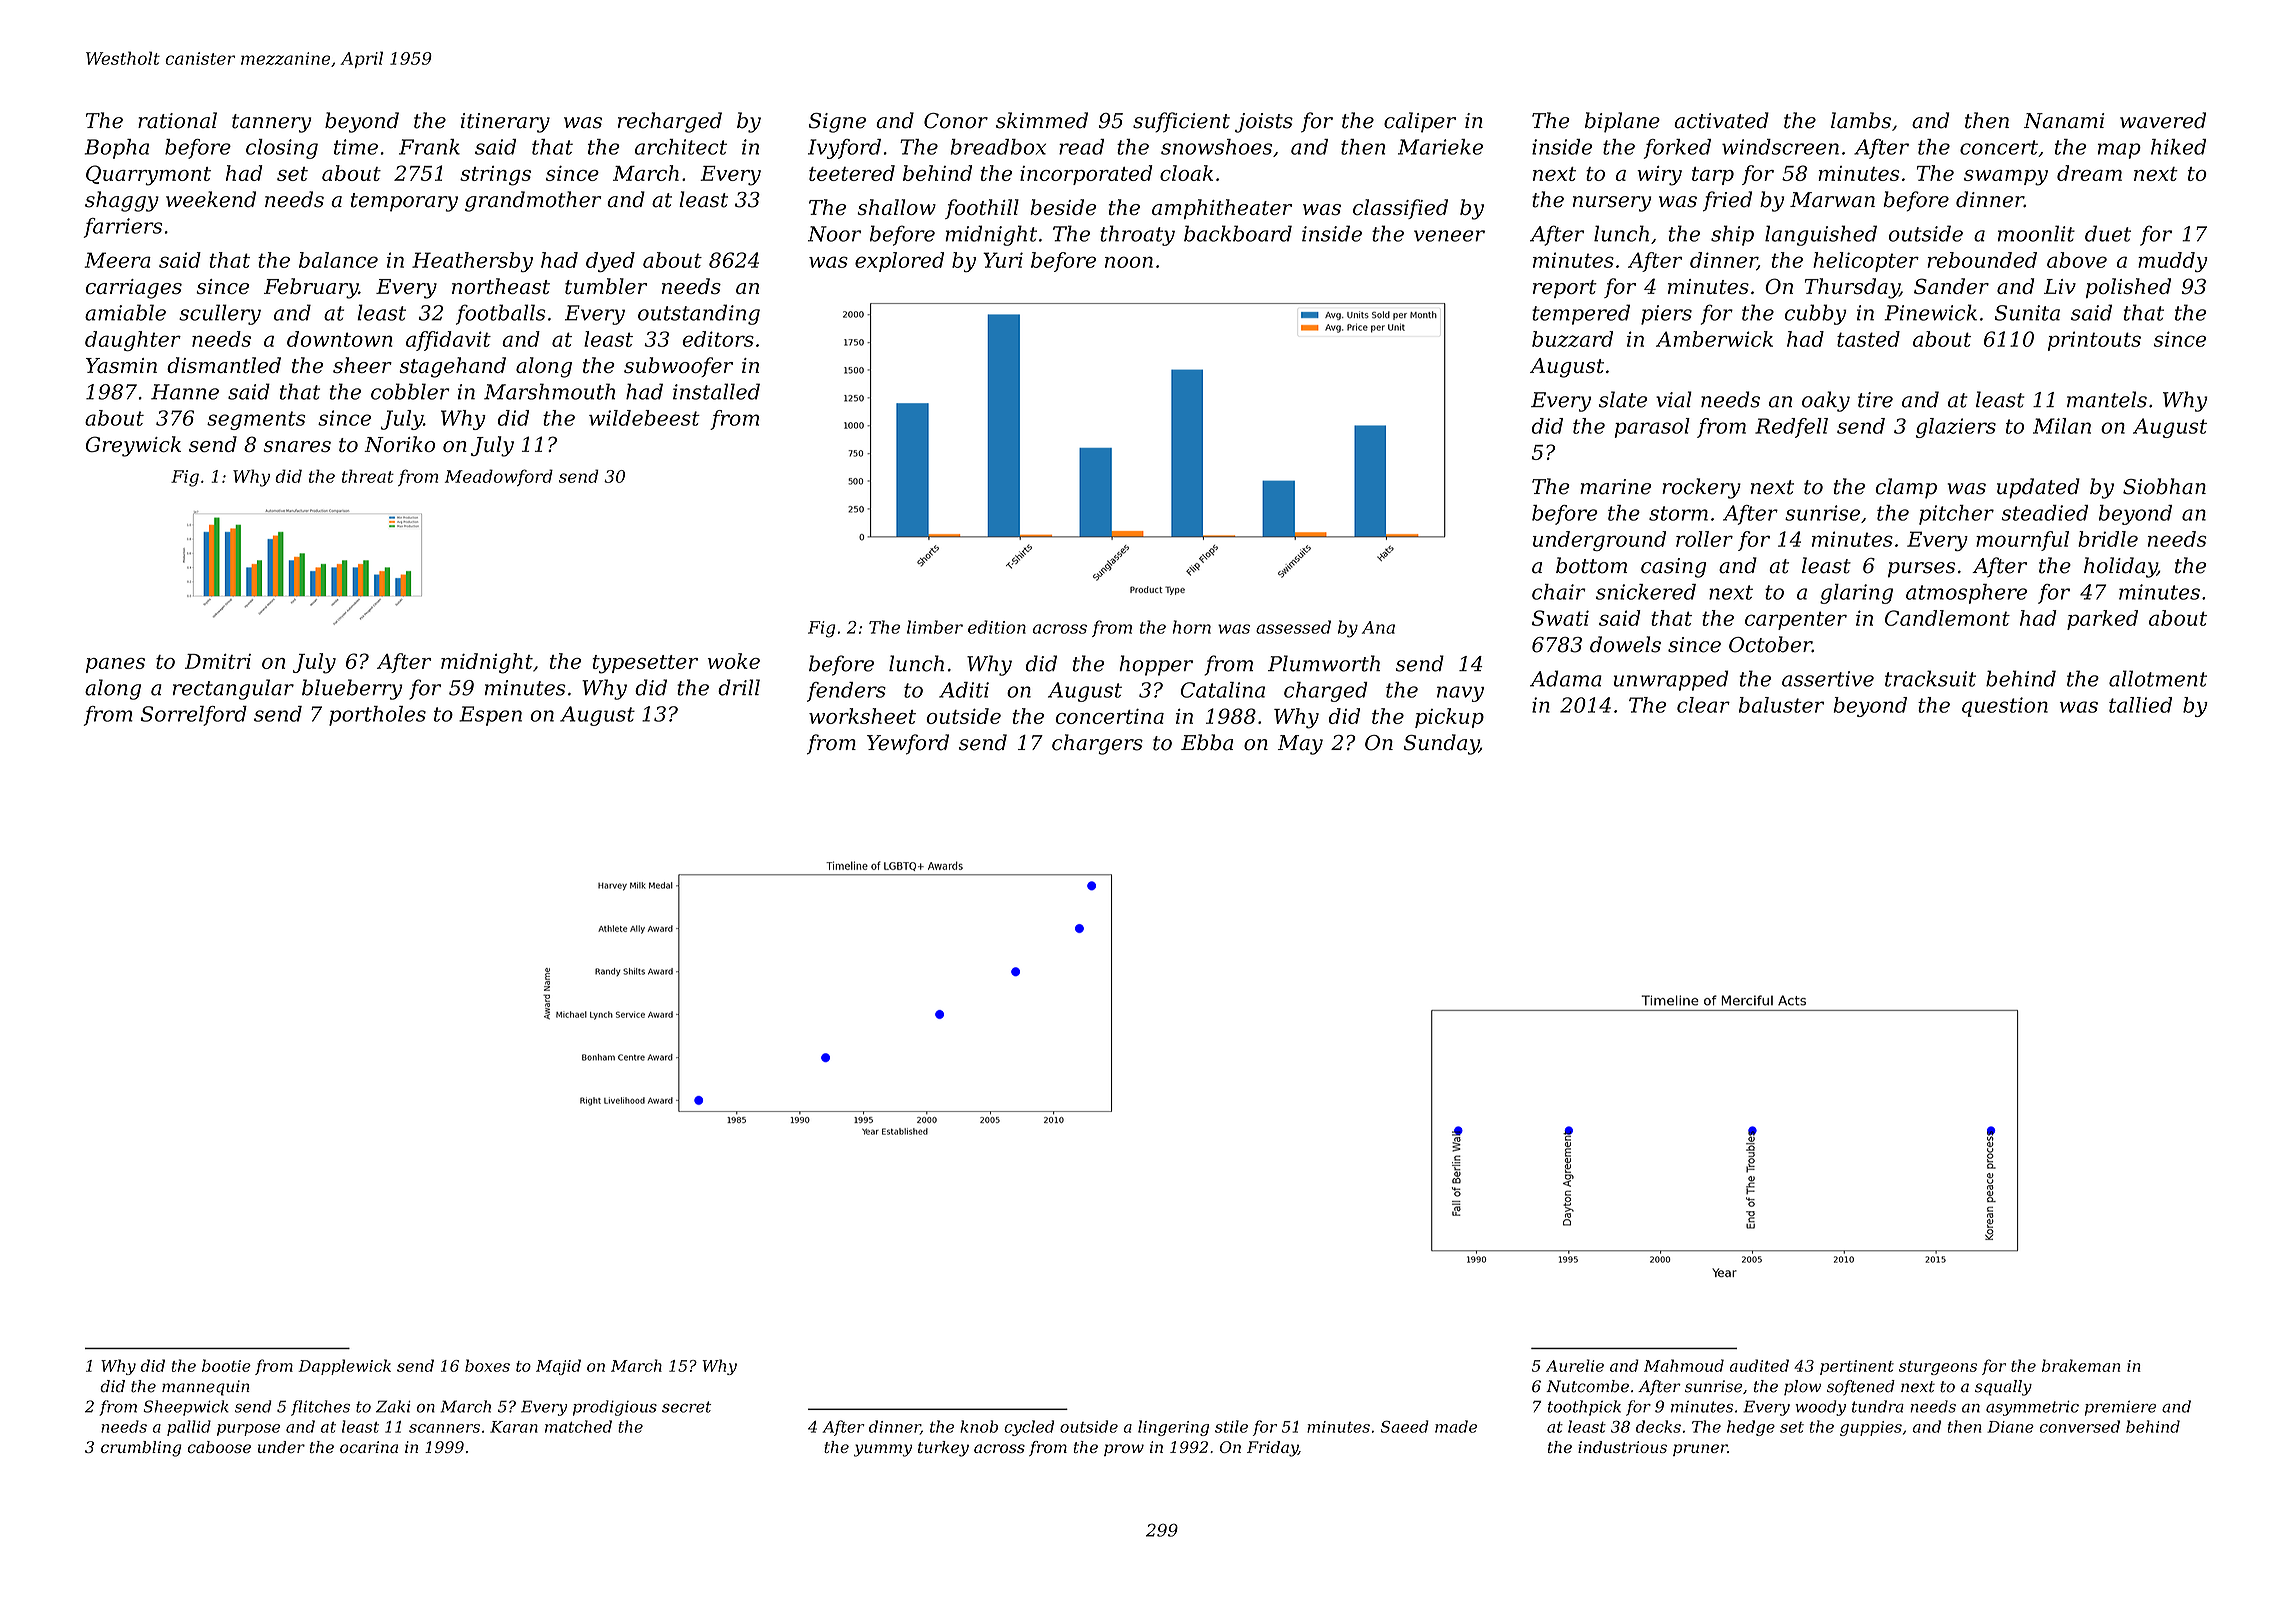 Image resolution: width=2292 pixels, height=1620 pixels. What do you see at coordinates (979, 1426) in the screenshot?
I see `knob` at bounding box center [979, 1426].
